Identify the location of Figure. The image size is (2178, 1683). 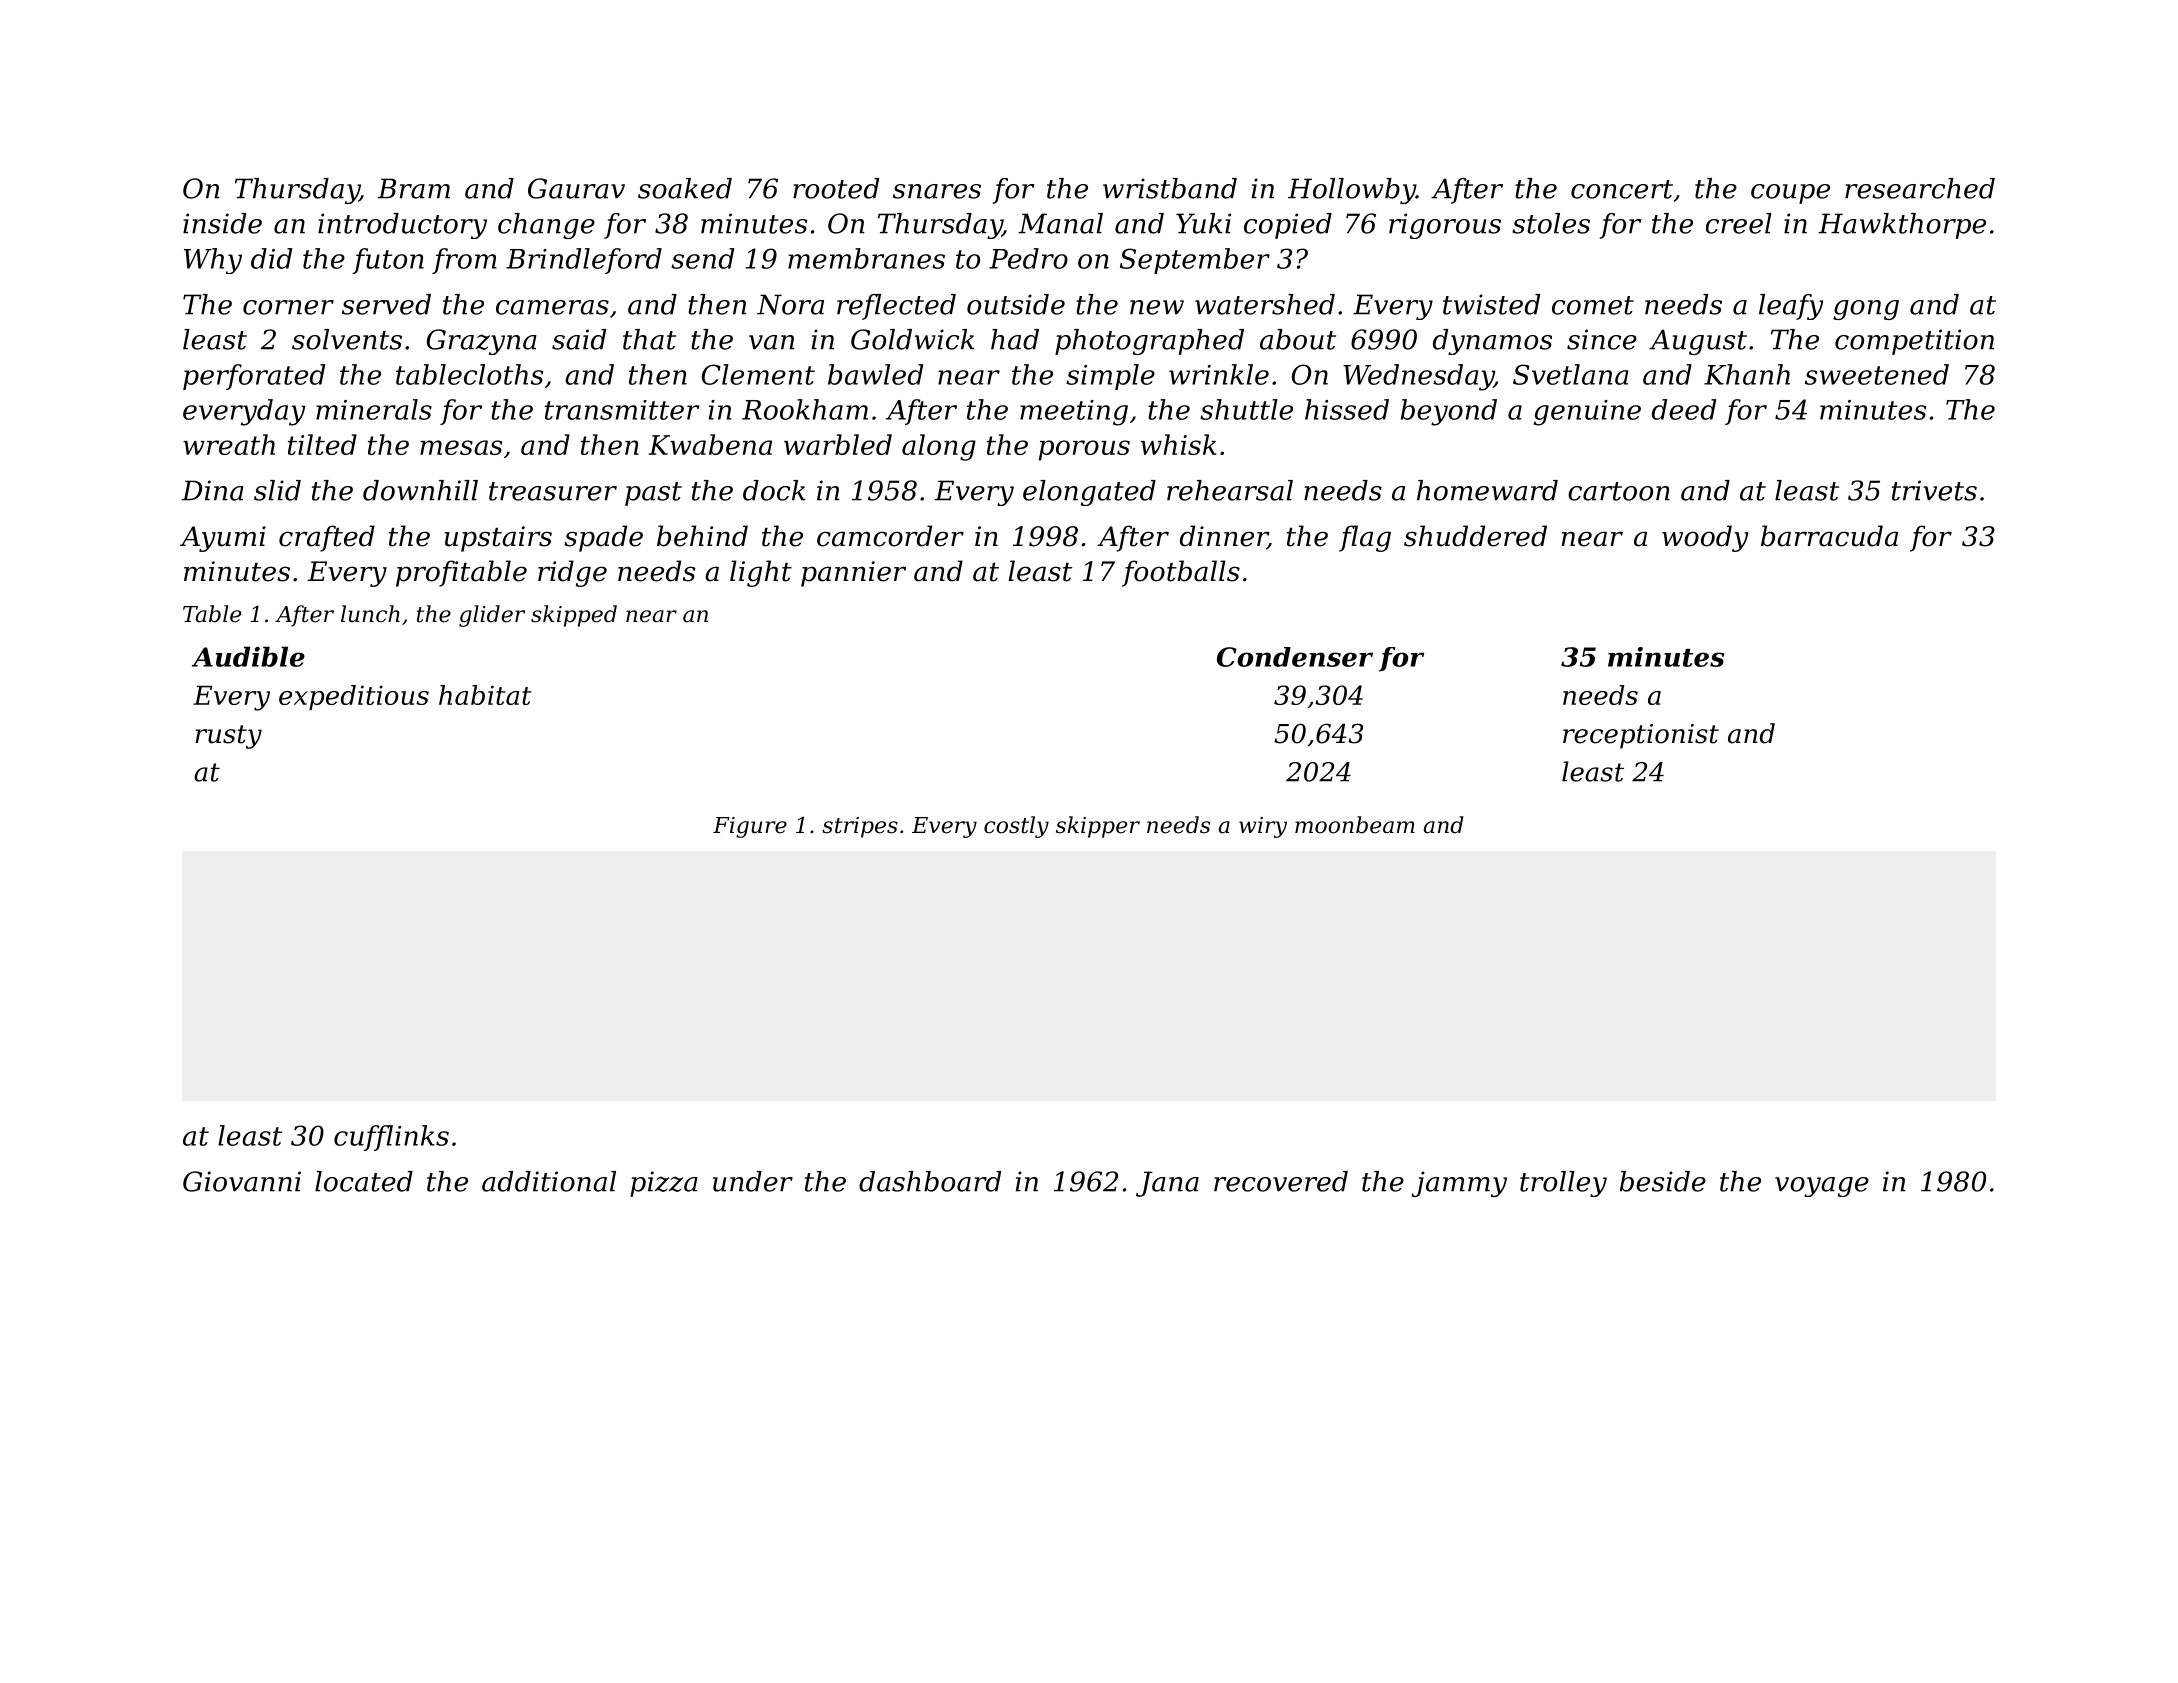
(750, 827).
